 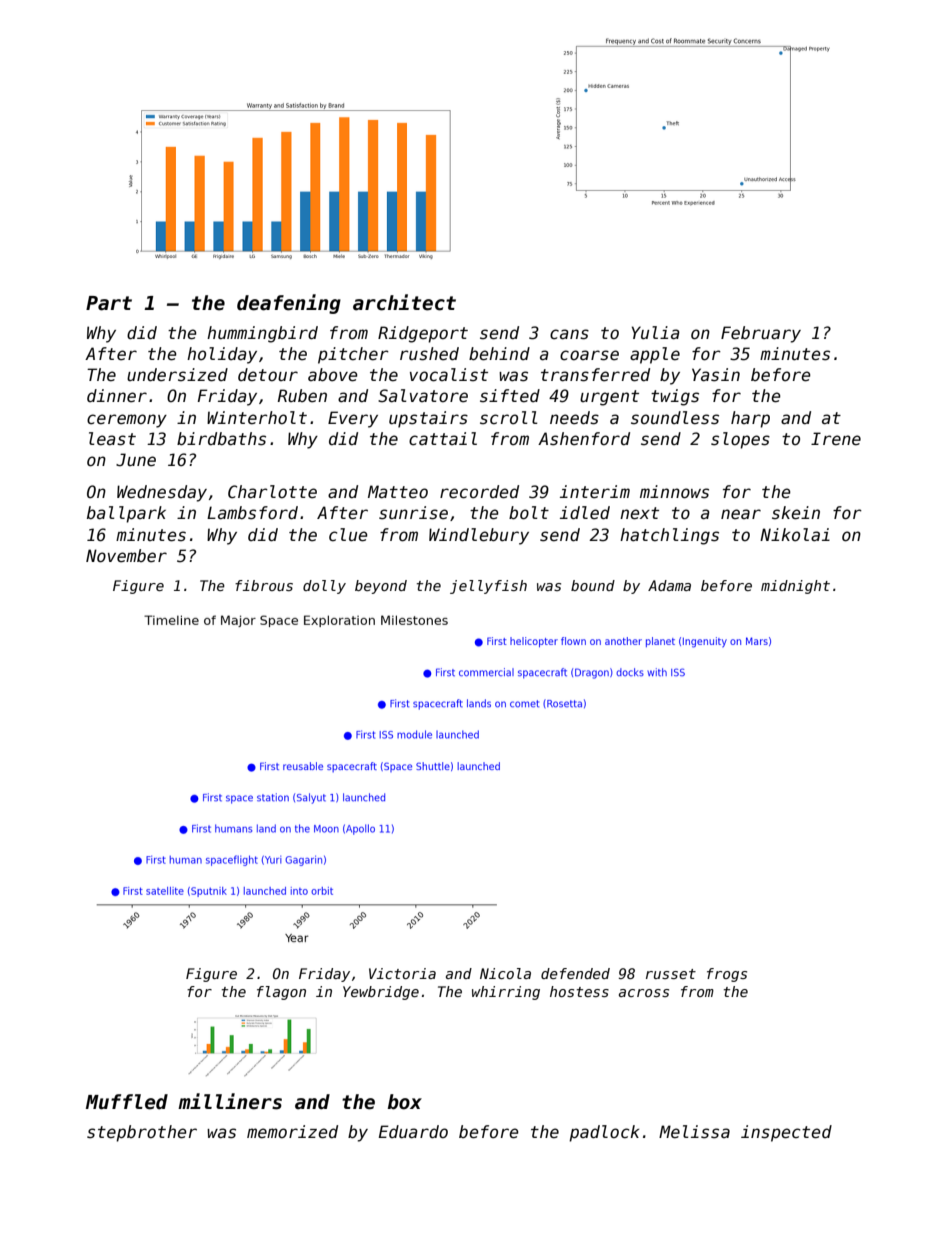 I want to click on sifted, so click(x=510, y=396).
